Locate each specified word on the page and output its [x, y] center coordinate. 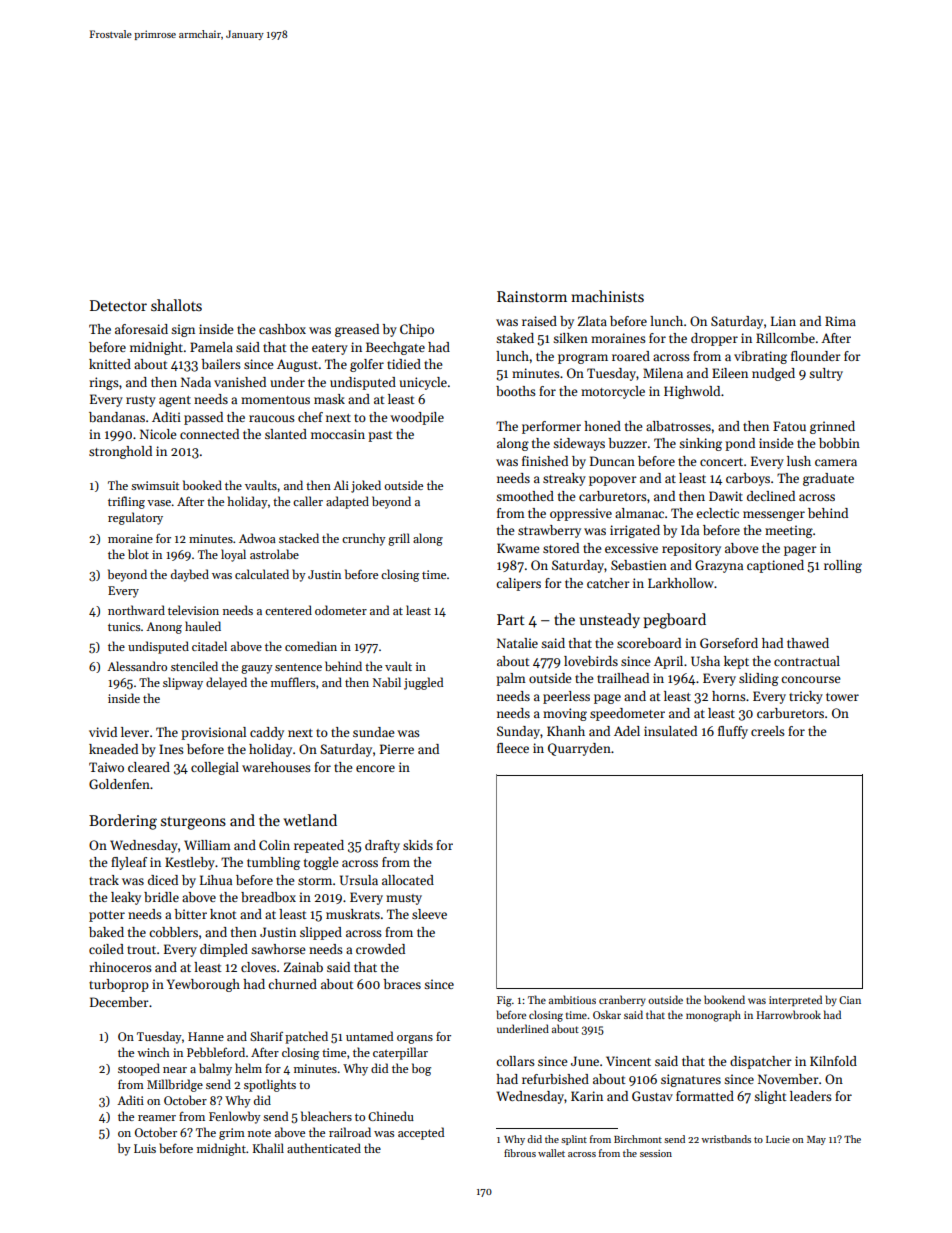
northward [136, 610]
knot [223, 914]
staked [515, 338]
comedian [311, 646]
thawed [808, 643]
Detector [118, 305]
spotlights [270, 1085]
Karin [587, 1096]
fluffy [733, 732]
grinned [832, 427]
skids [418, 845]
